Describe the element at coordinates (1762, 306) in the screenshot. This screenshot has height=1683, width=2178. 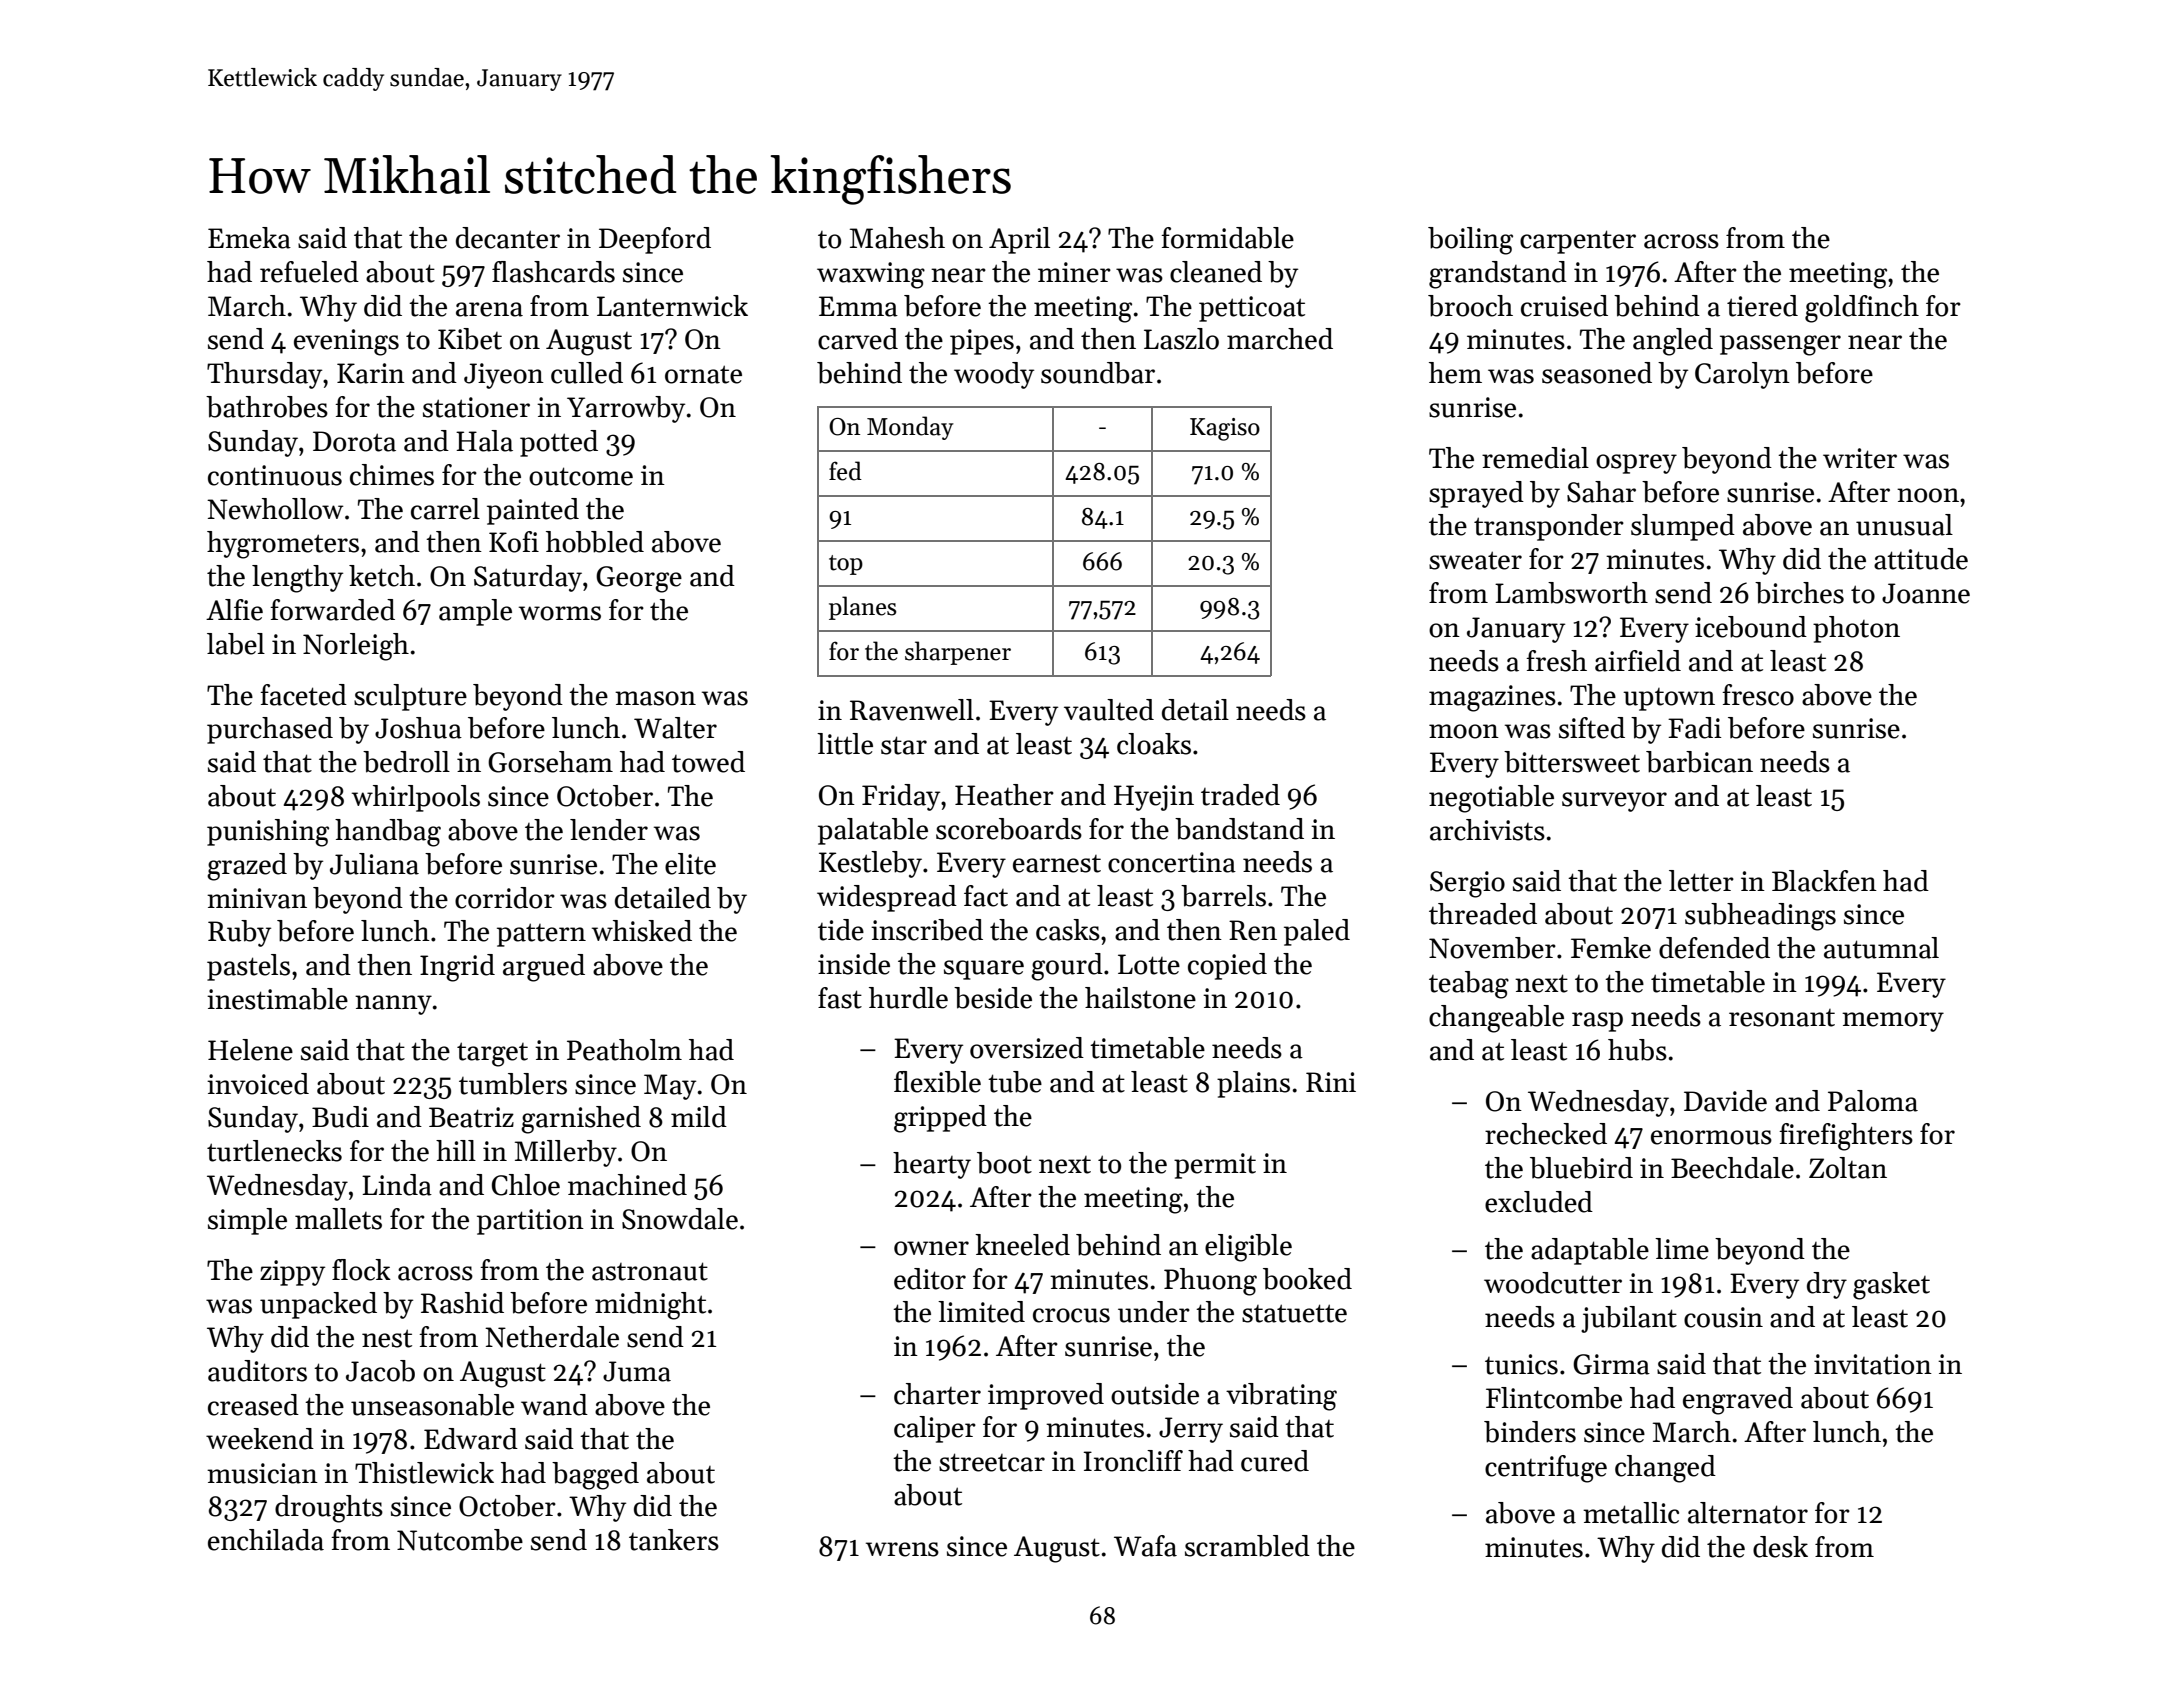
I see `tiered` at that location.
